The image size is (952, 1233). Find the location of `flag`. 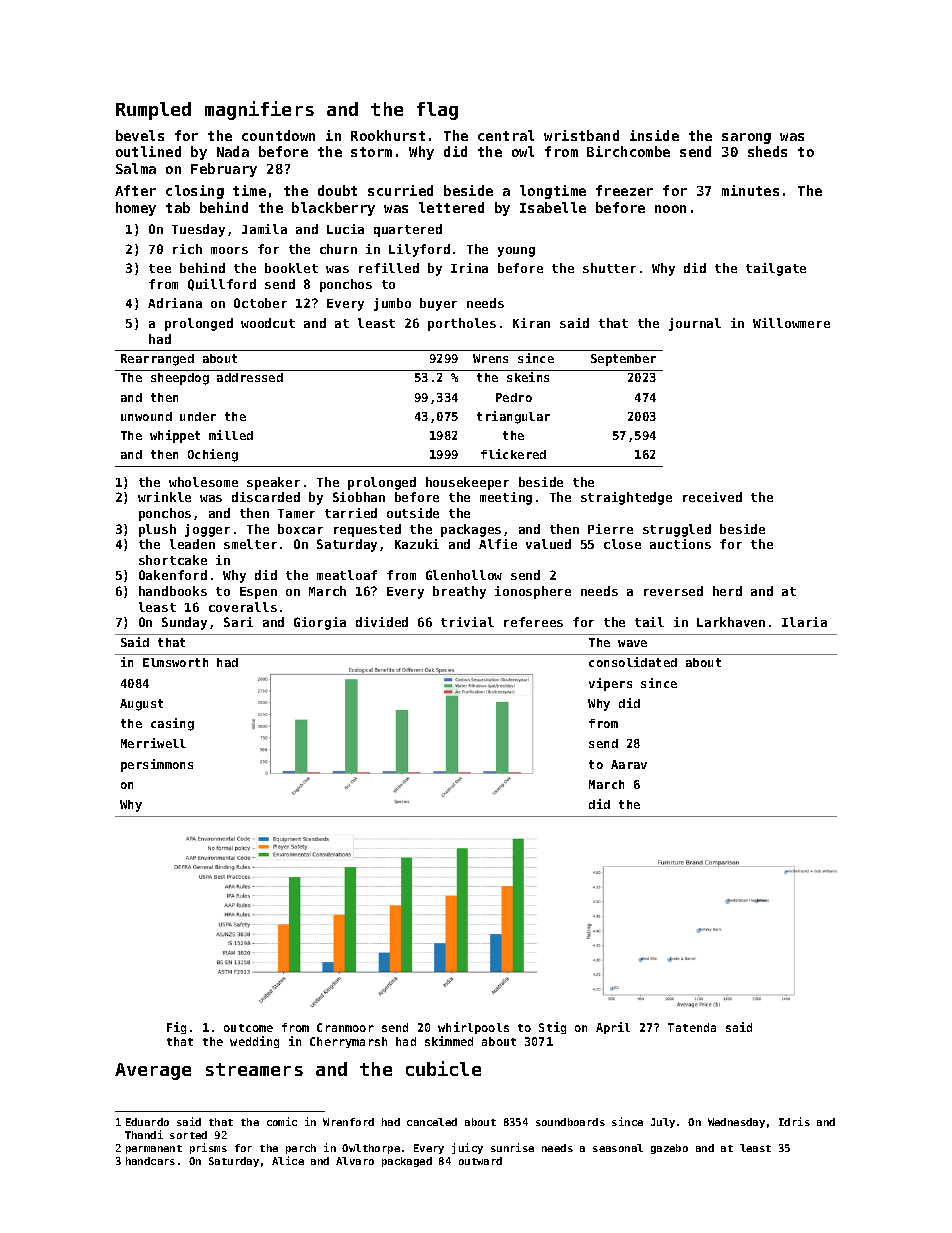

flag is located at coordinates (437, 111).
